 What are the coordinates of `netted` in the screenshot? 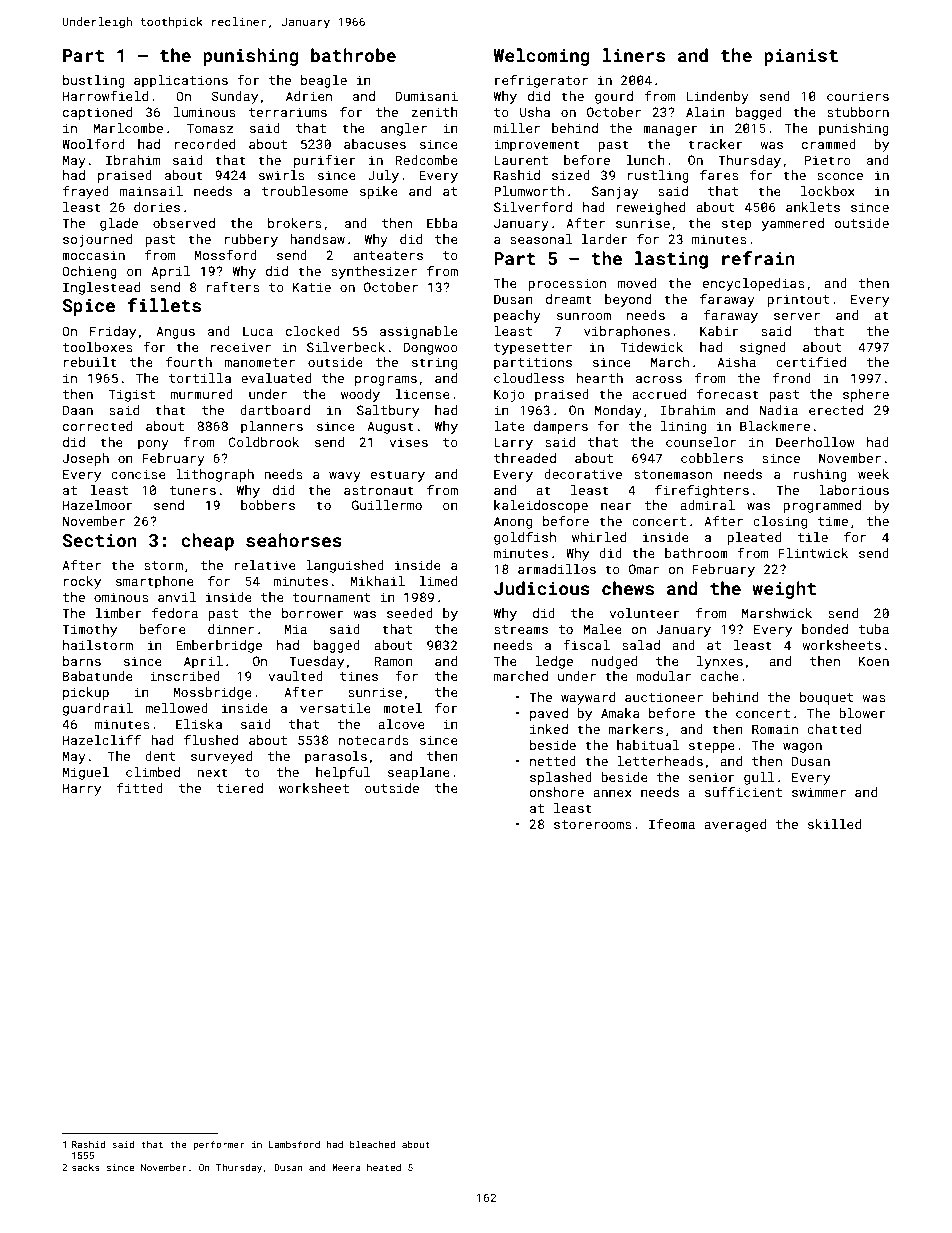 It's located at (553, 761).
